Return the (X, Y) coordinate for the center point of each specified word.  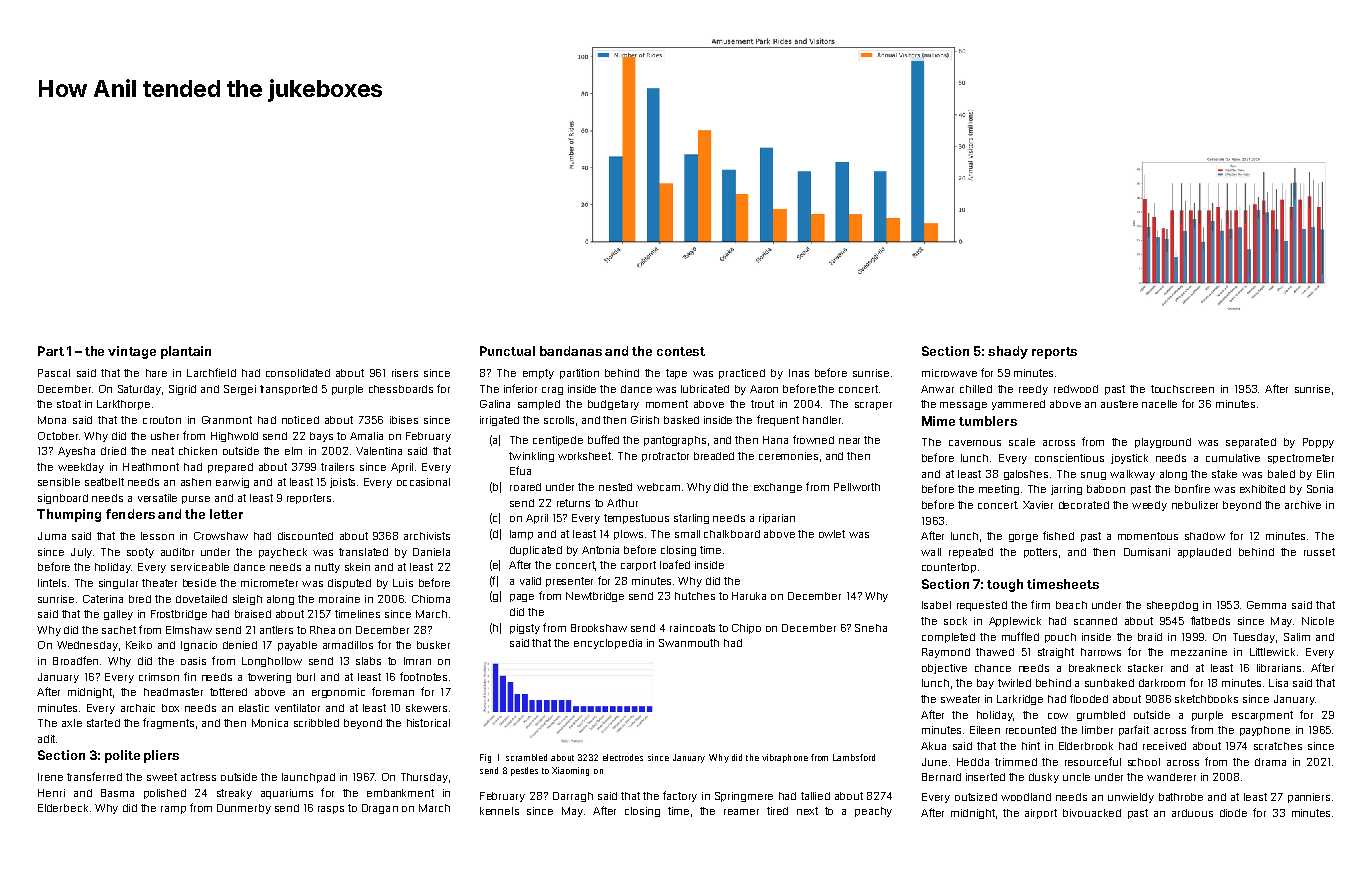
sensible (59, 482)
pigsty (525, 629)
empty (538, 374)
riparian (777, 519)
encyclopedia (608, 644)
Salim (1297, 637)
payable (297, 646)
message (963, 406)
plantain (186, 352)
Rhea (322, 630)
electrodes (623, 757)
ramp (173, 810)
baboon (1106, 489)
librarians (1279, 668)
